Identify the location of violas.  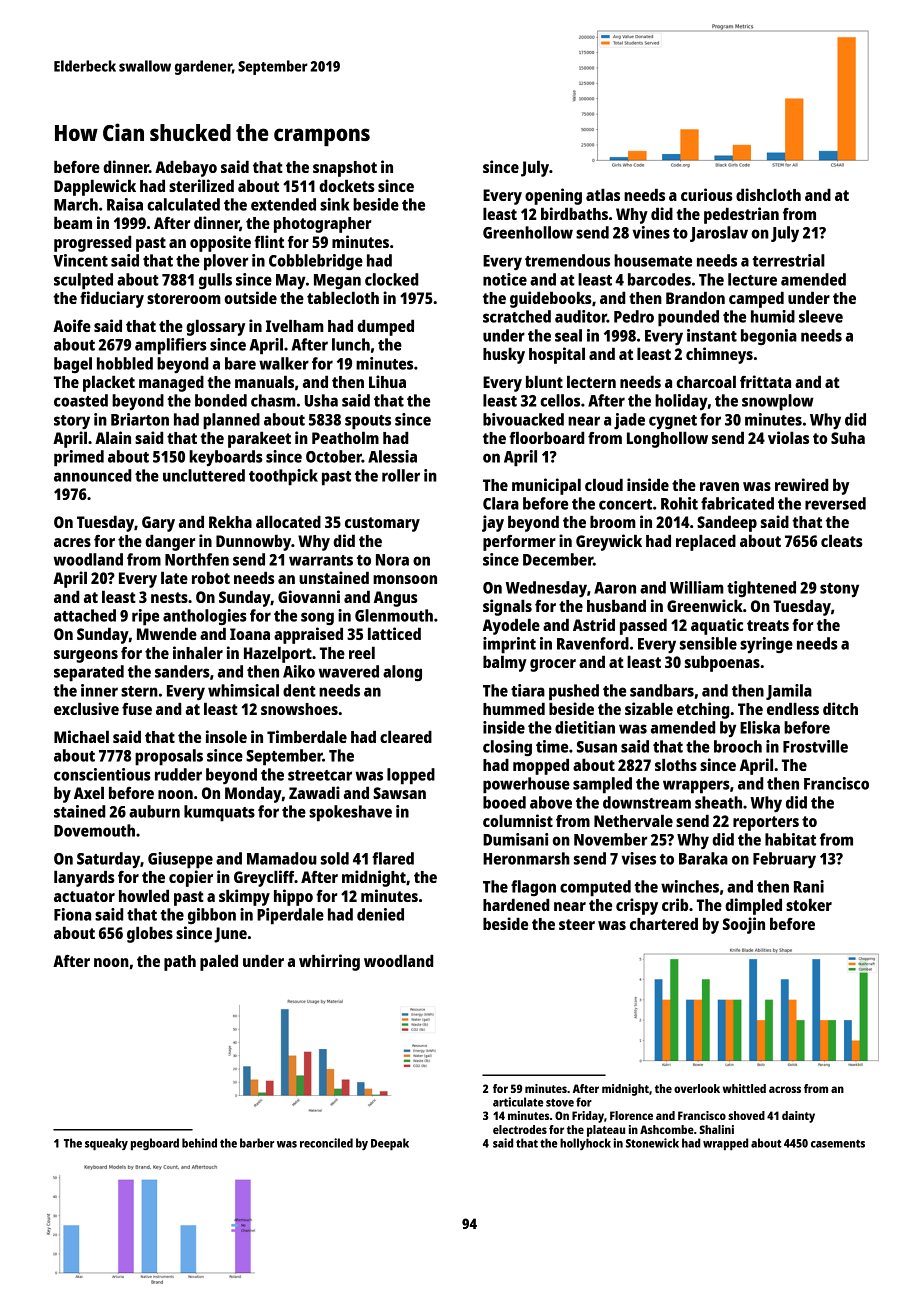
(788, 437).
